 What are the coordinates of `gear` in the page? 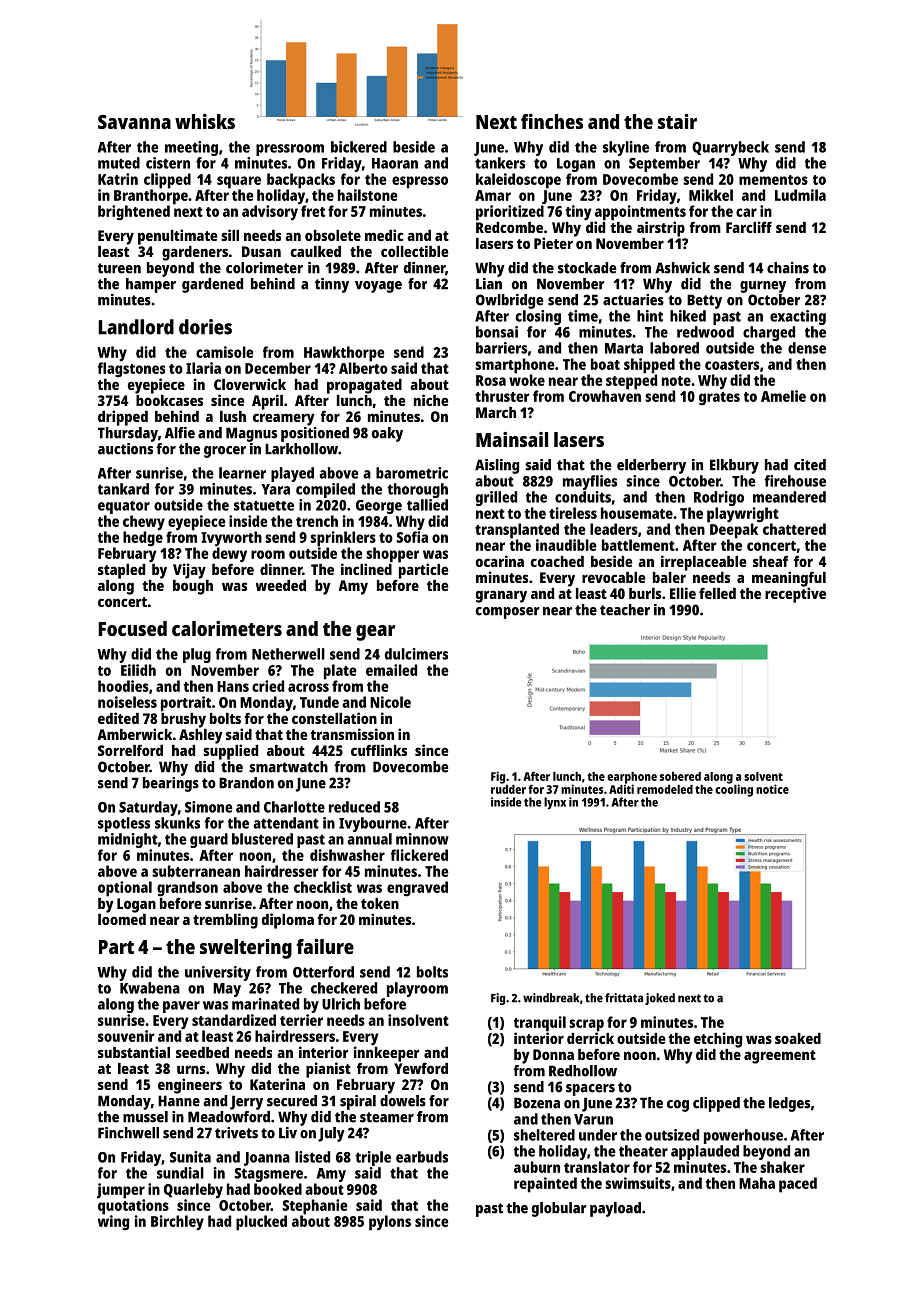 It's located at (375, 633).
